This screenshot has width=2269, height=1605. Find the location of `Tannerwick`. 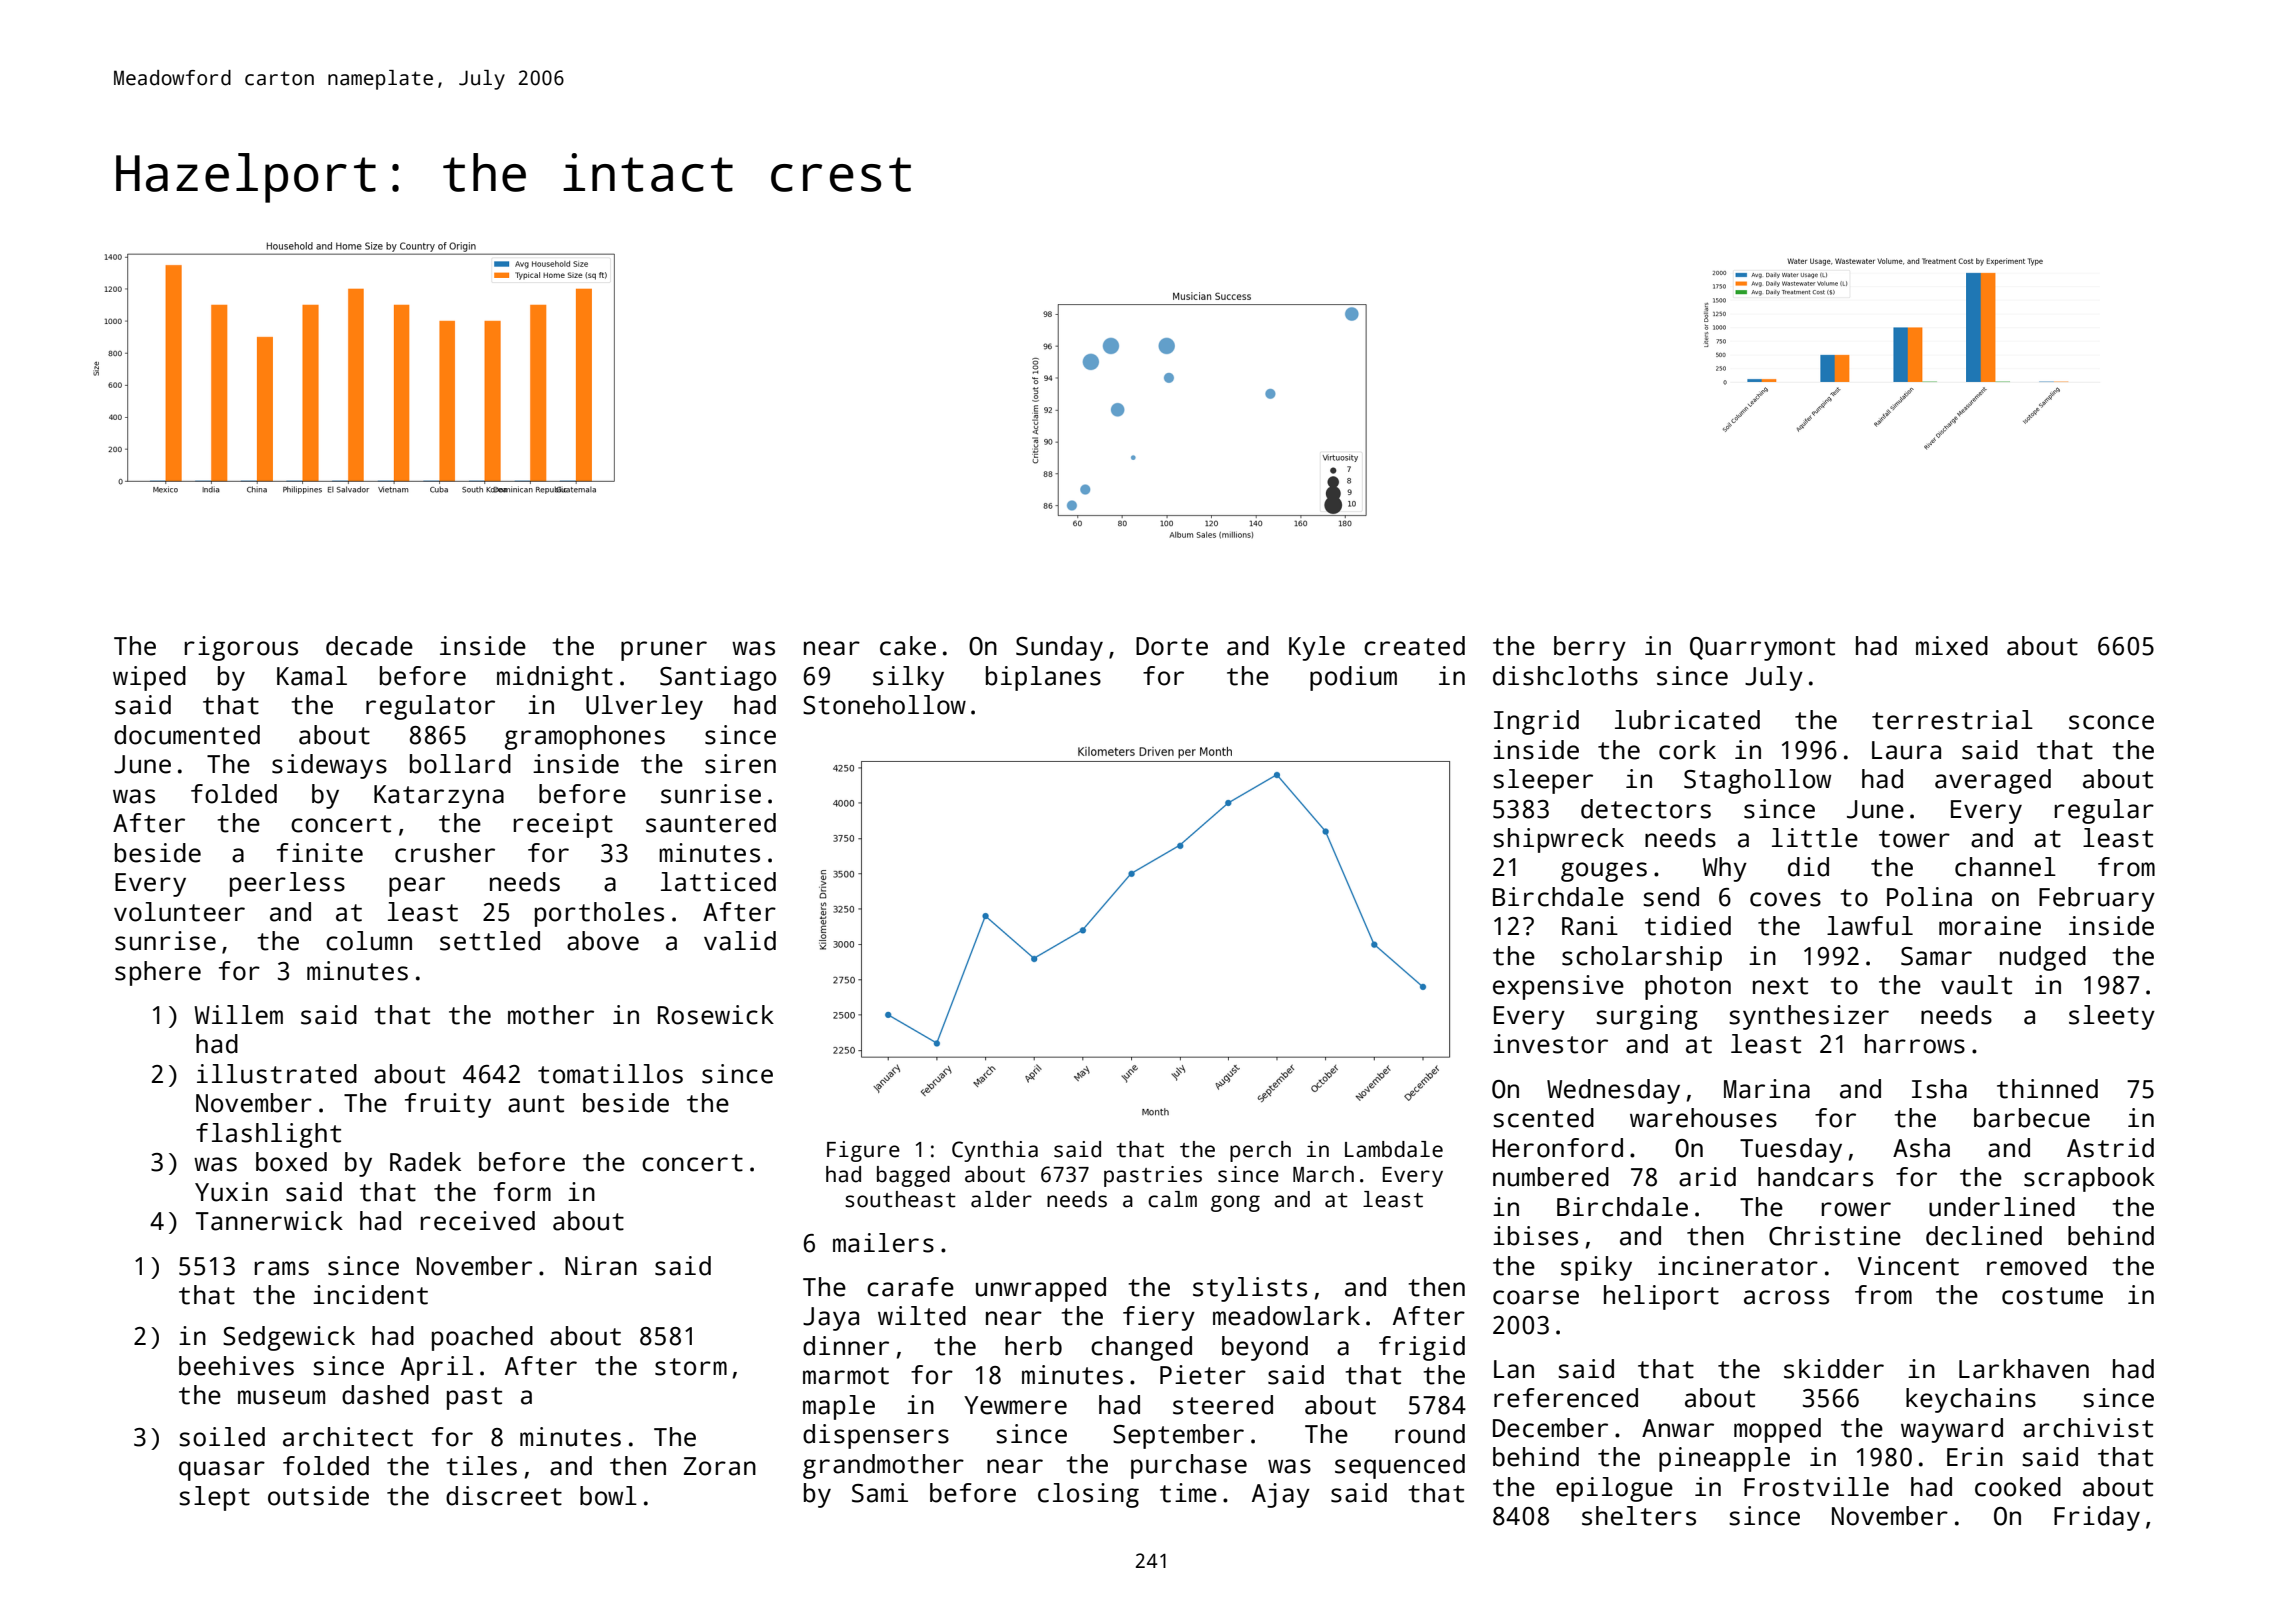

Tannerwick is located at coordinates (269, 1221).
